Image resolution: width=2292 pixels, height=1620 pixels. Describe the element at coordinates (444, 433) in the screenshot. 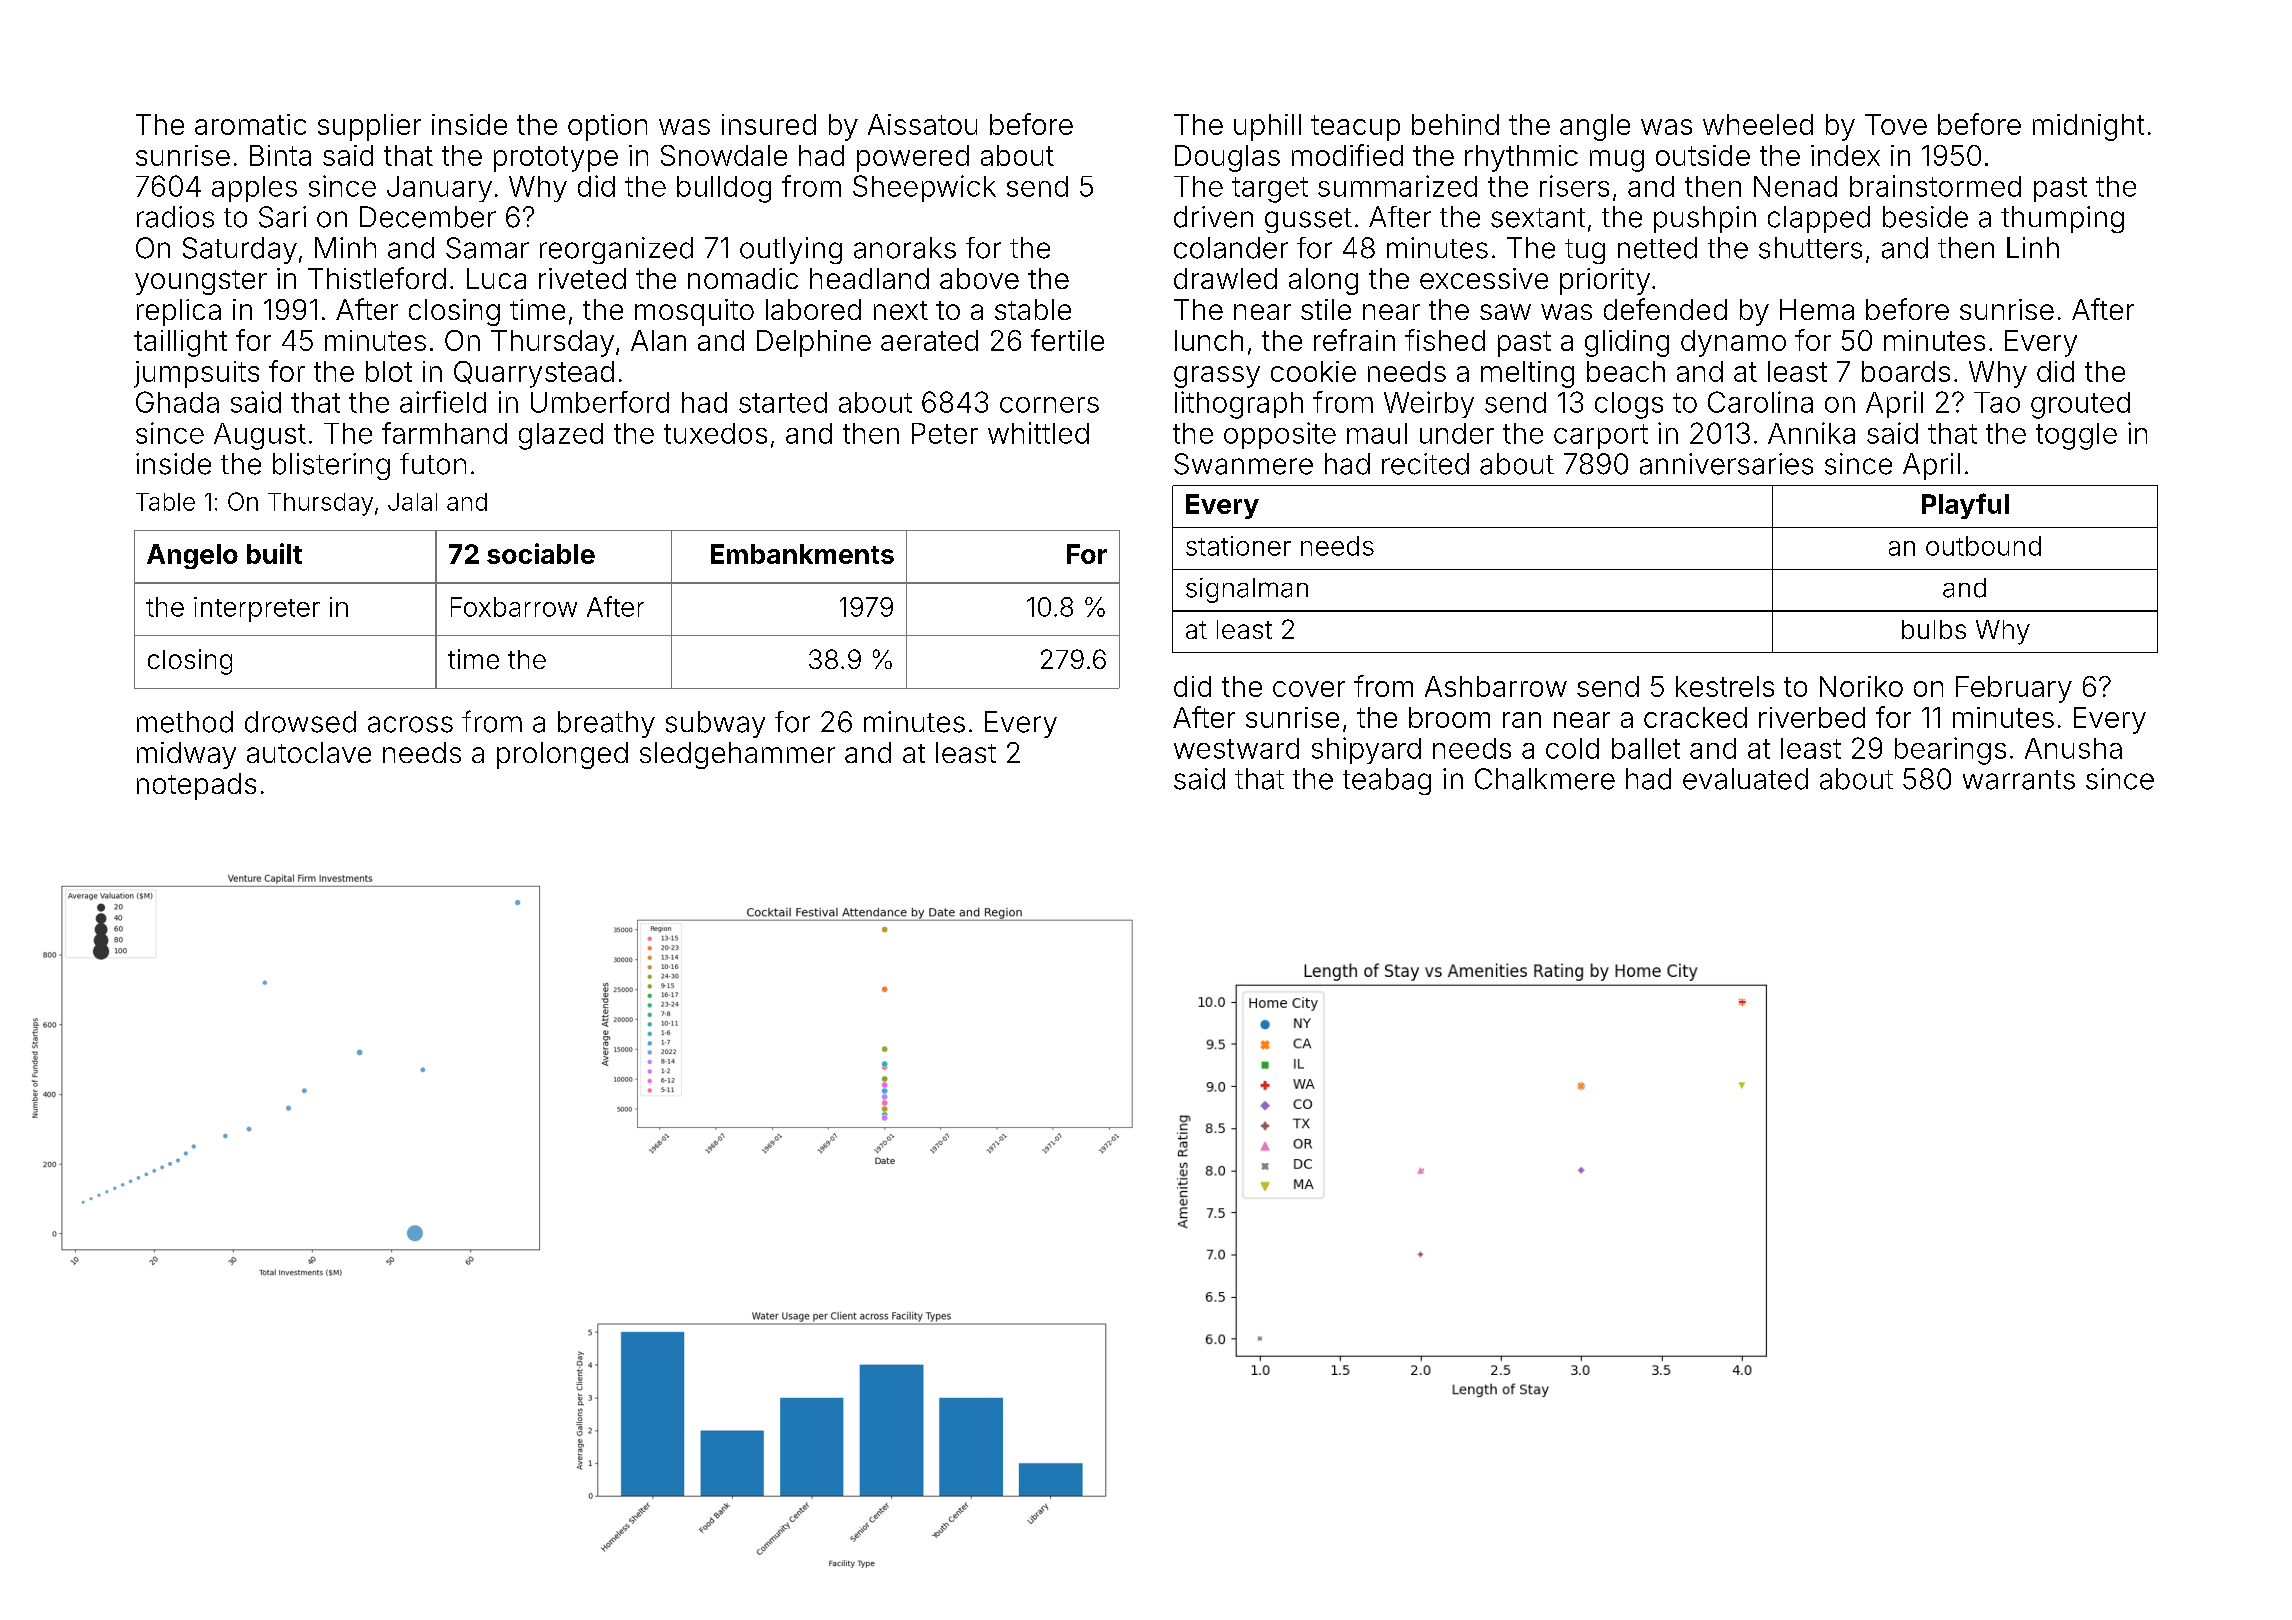

I see `farmhand` at that location.
